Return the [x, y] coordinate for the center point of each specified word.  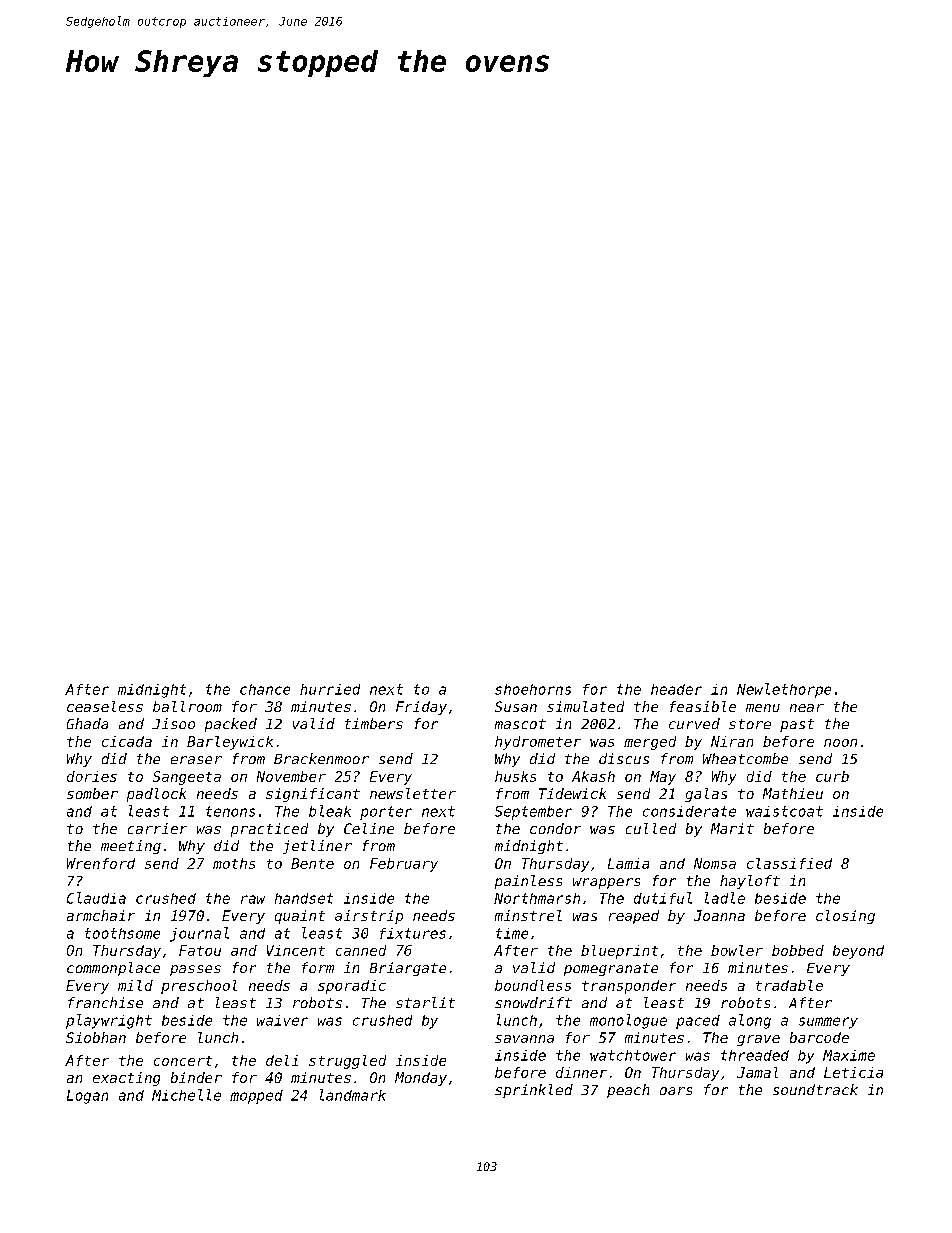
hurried [330, 689]
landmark [353, 1095]
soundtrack [815, 1089]
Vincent [296, 950]
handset [304, 898]
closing [845, 917]
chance [265, 689]
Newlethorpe [784, 690]
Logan [87, 1097]
